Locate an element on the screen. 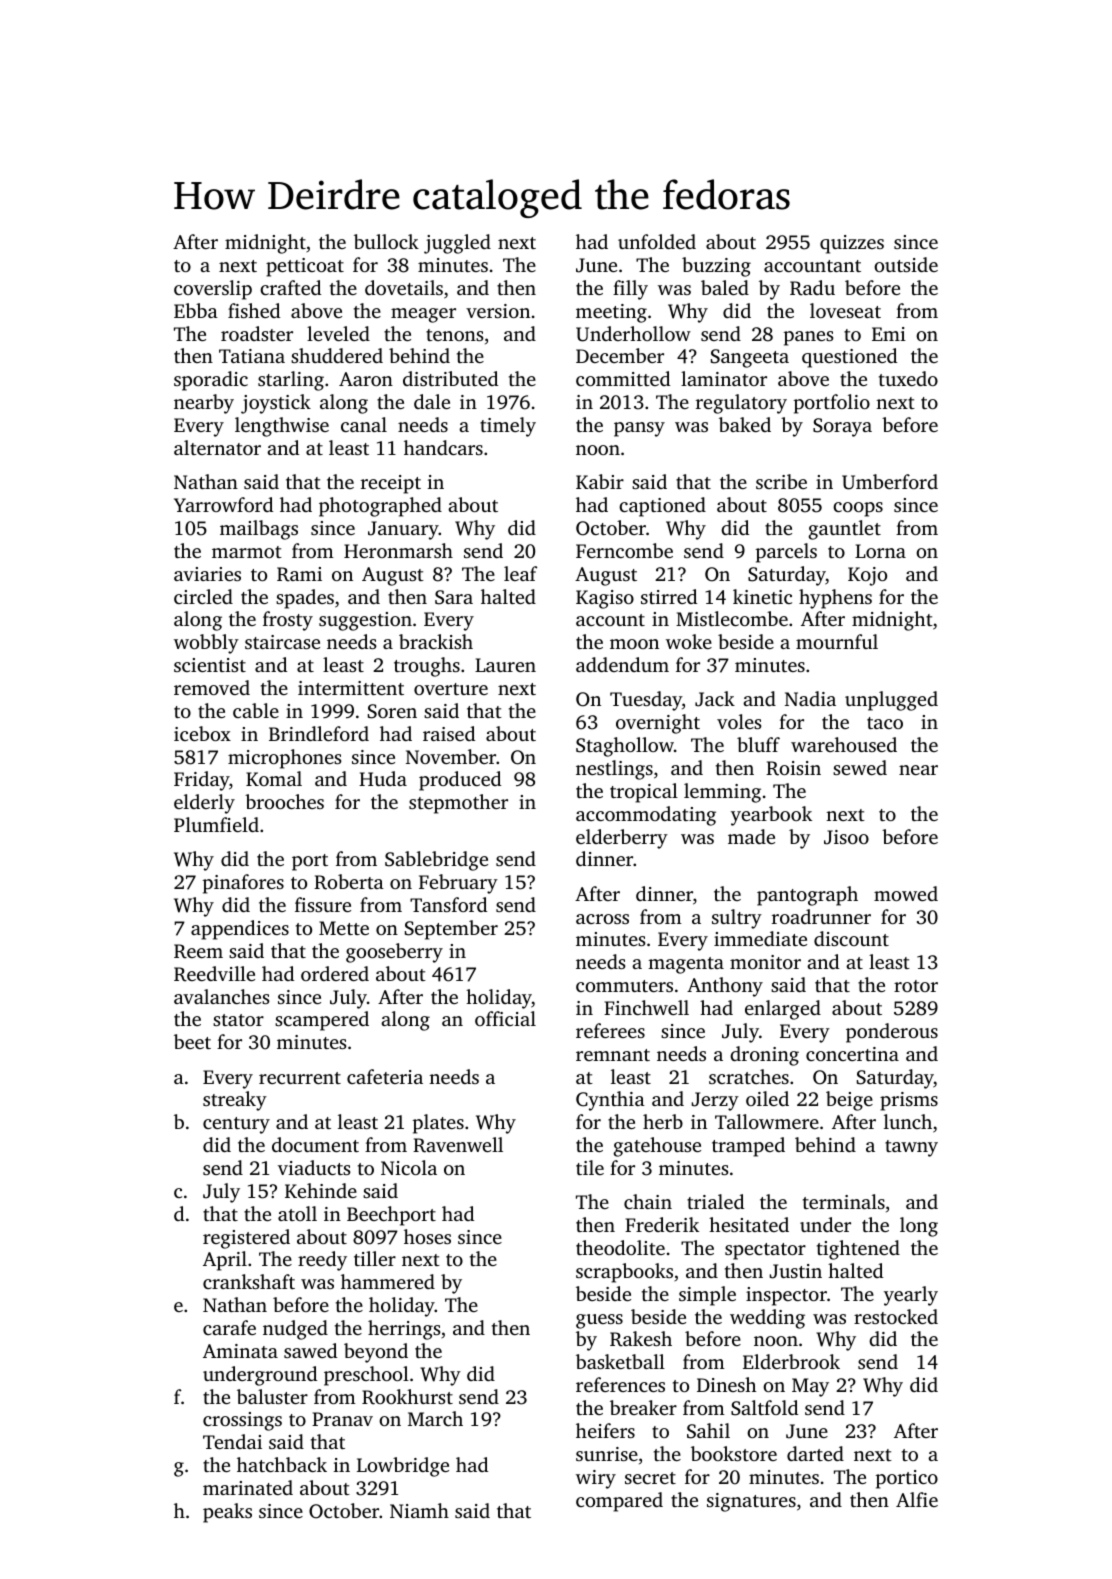 The image size is (1112, 1579). Nadia is located at coordinates (810, 698).
